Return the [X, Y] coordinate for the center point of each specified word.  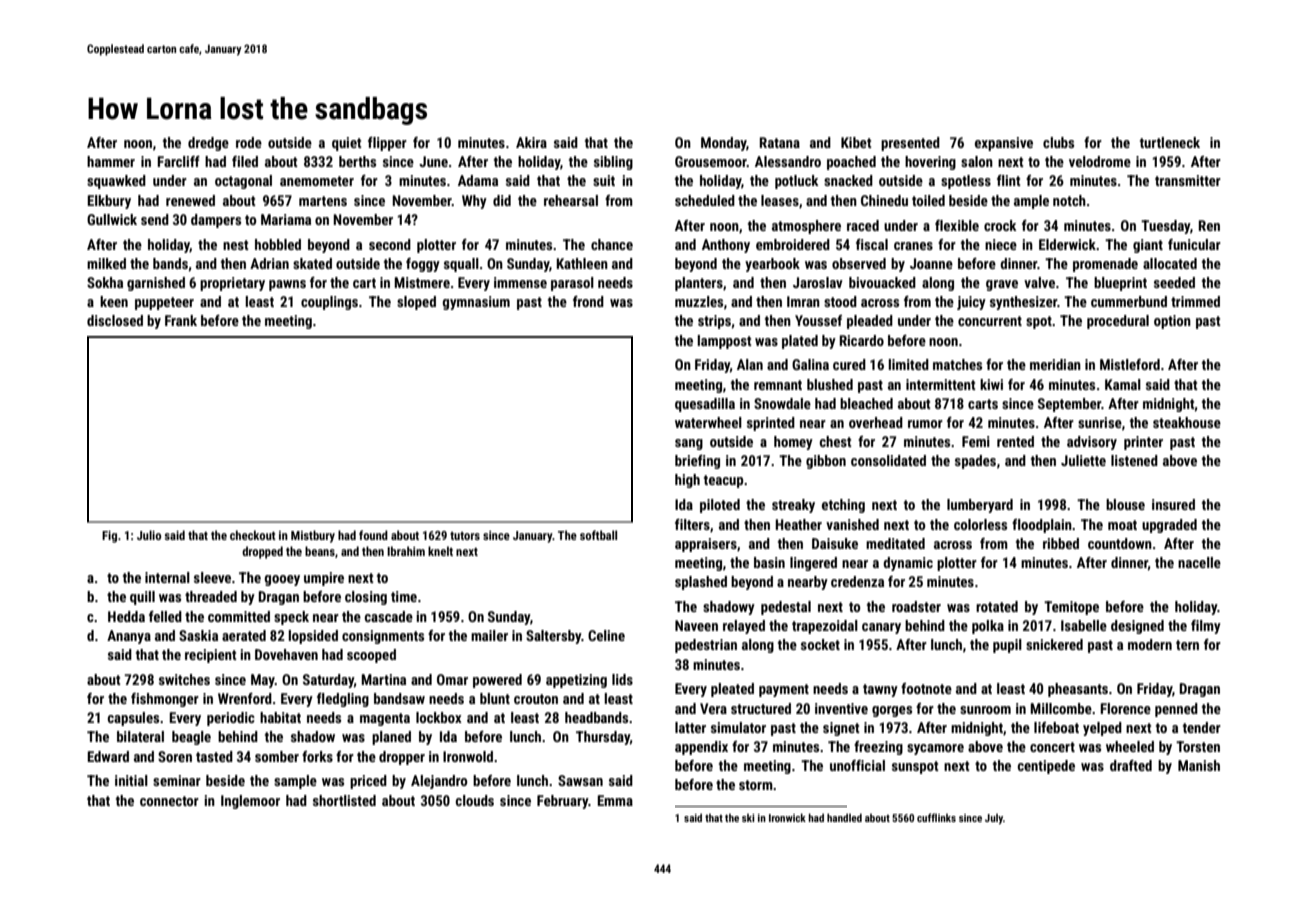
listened [1134, 460]
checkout [253, 535]
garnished [156, 284]
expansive [1004, 144]
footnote [926, 688]
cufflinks [936, 817]
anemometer [317, 181]
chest [836, 441]
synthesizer [1023, 303]
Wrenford [245, 698]
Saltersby [553, 637]
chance [612, 244]
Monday [724, 144]
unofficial [857, 765]
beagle [191, 738]
